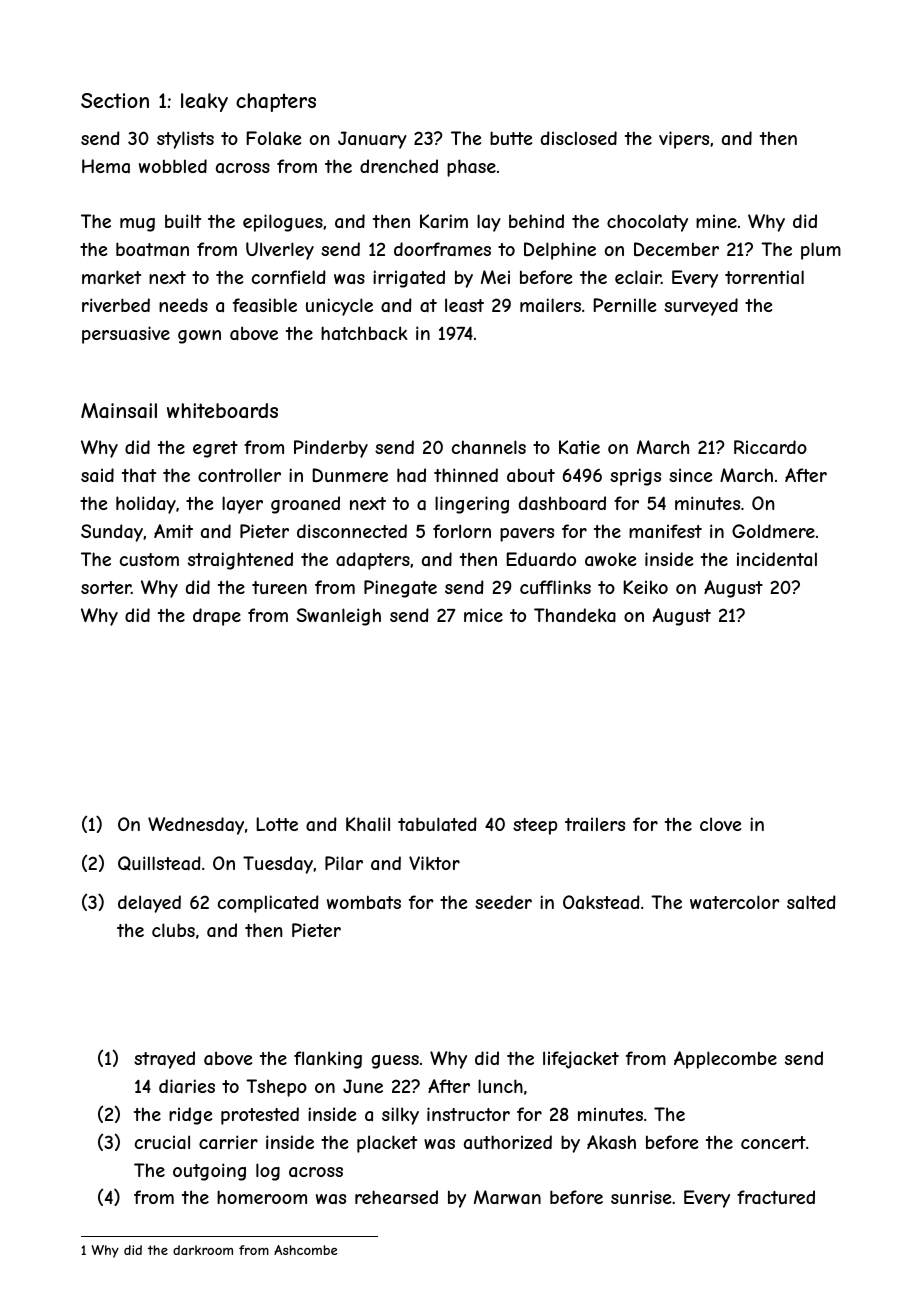  I want to click on about, so click(531, 475).
